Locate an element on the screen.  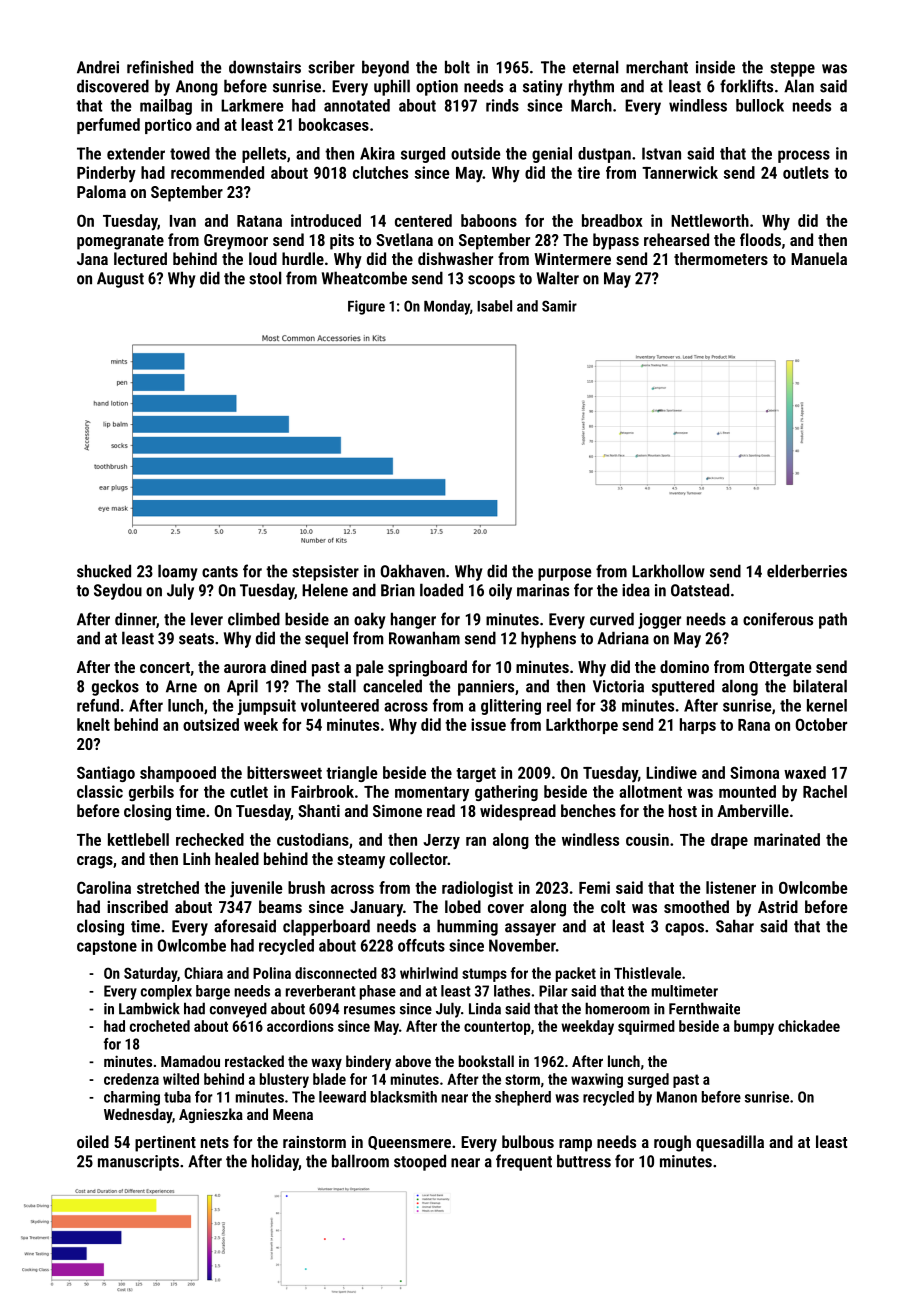
Brian is located at coordinates (398, 590).
